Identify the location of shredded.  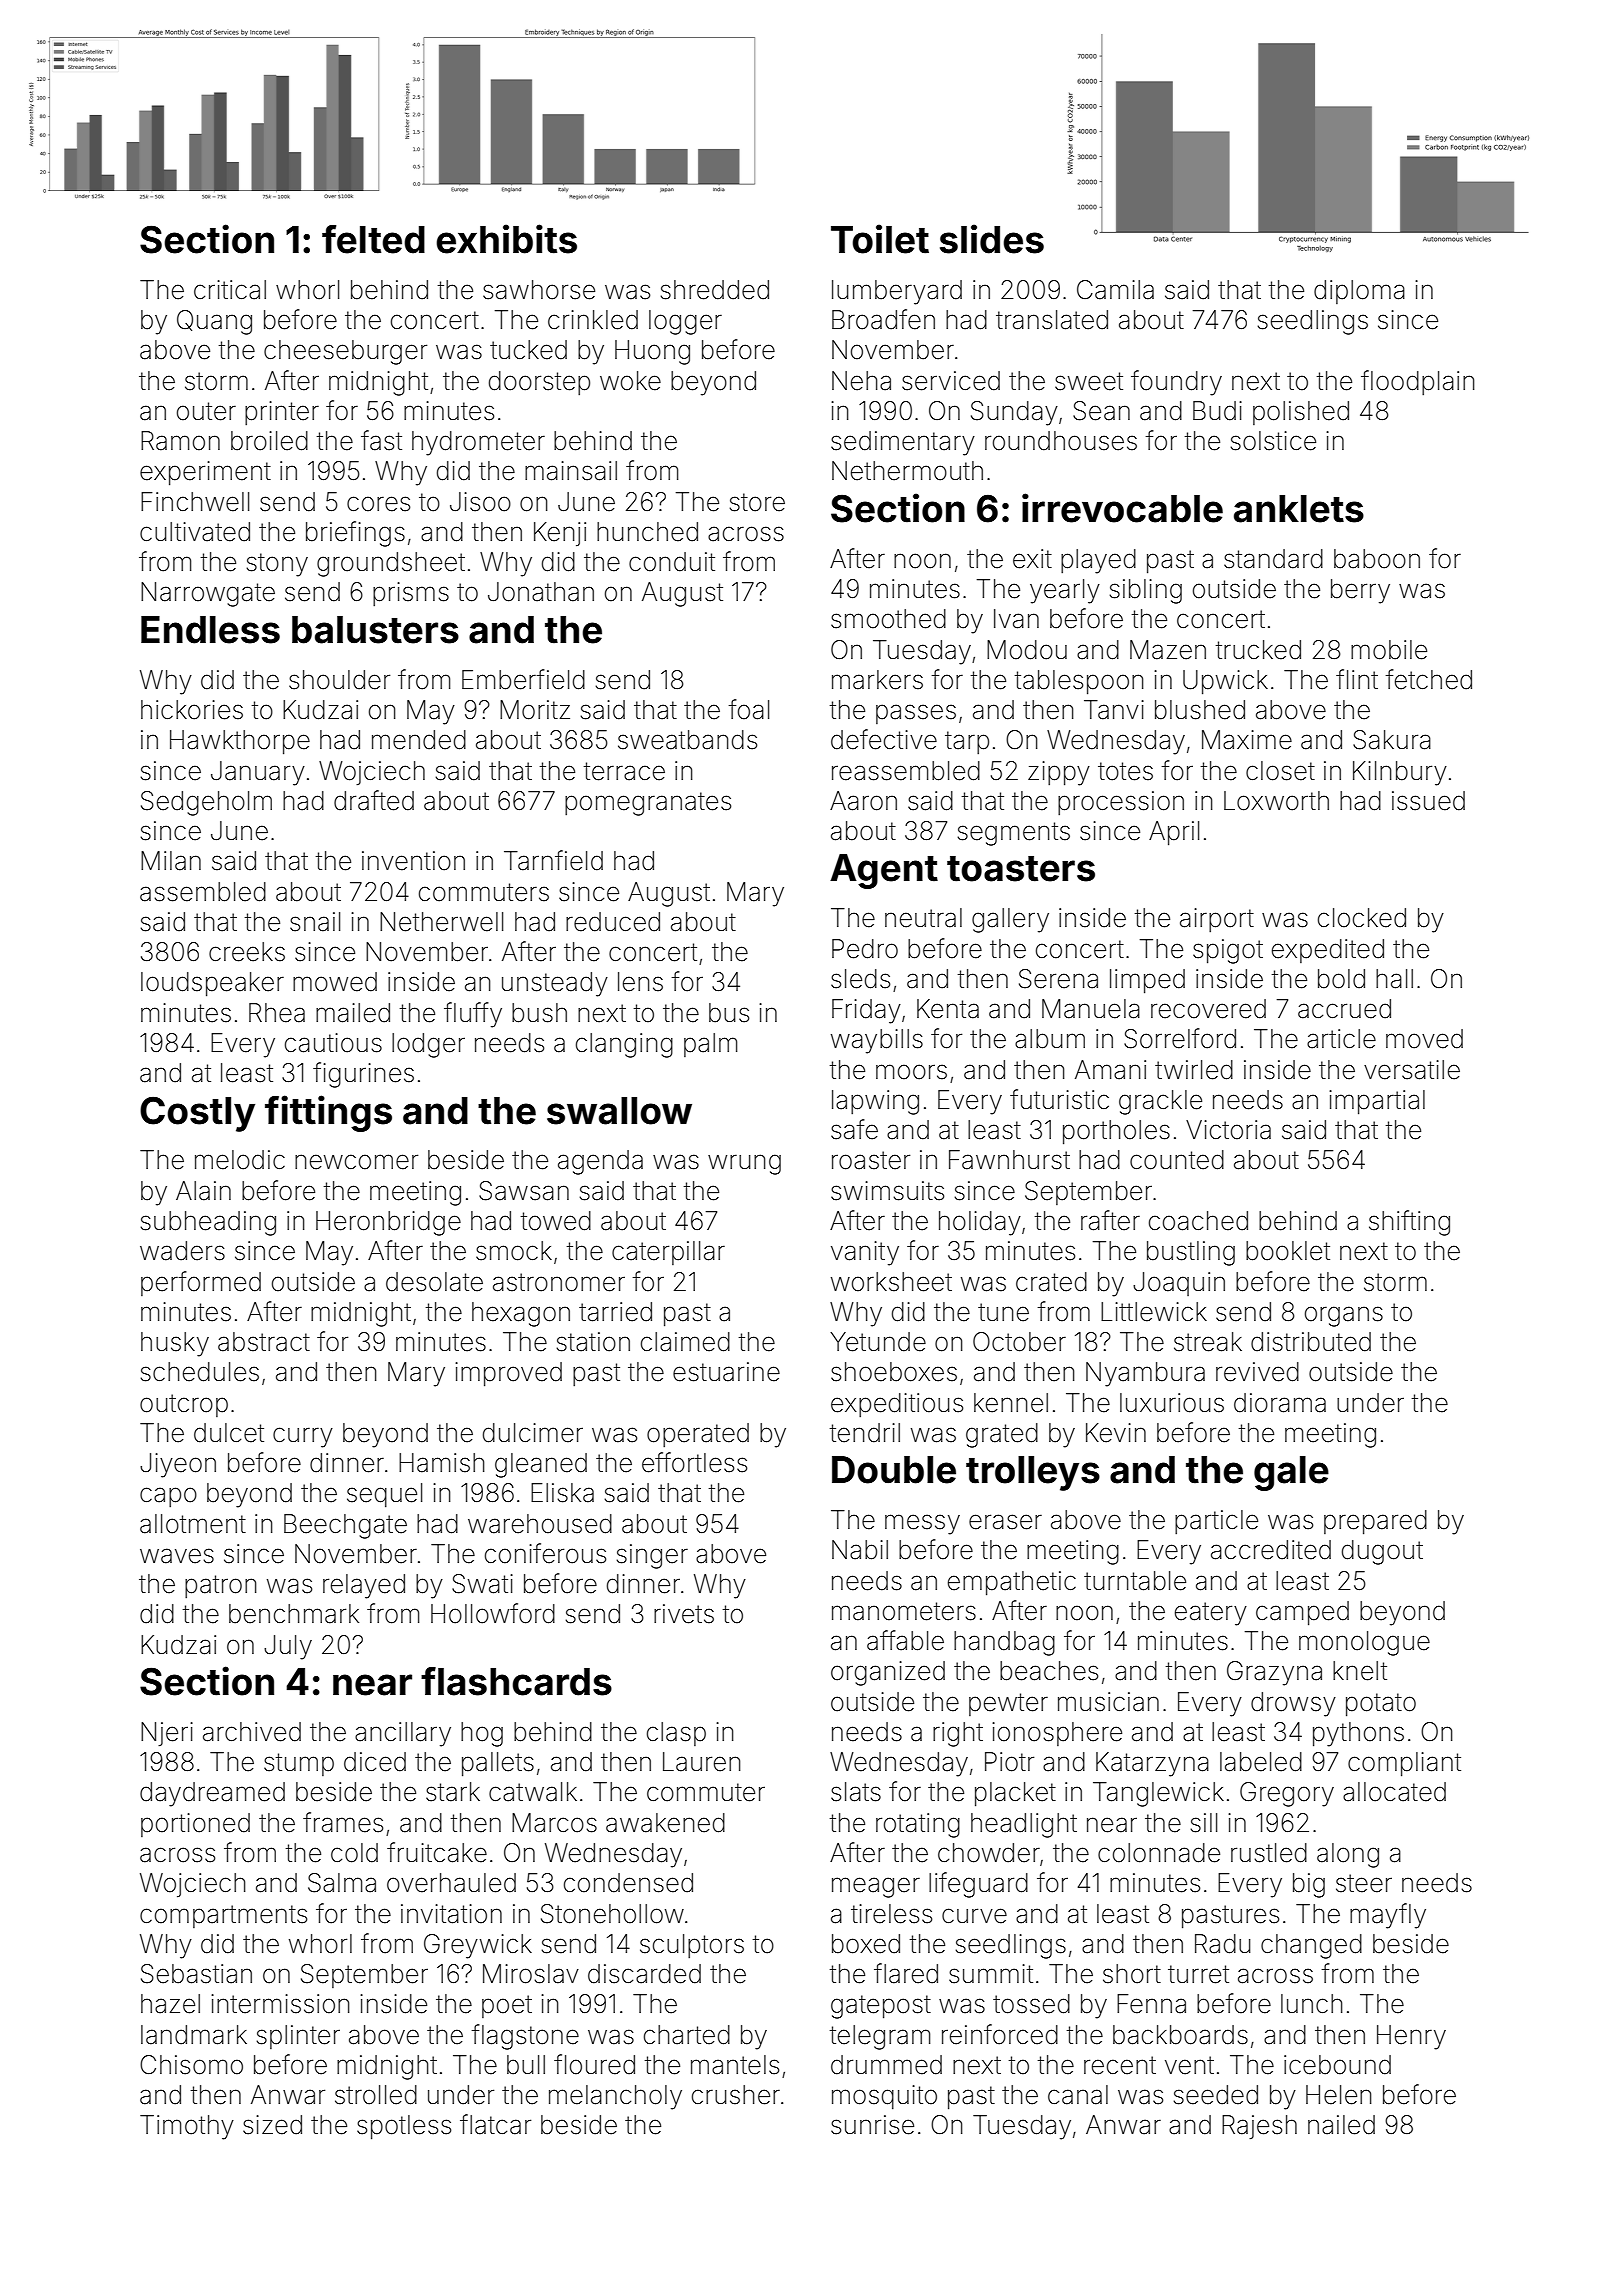
(715, 290).
